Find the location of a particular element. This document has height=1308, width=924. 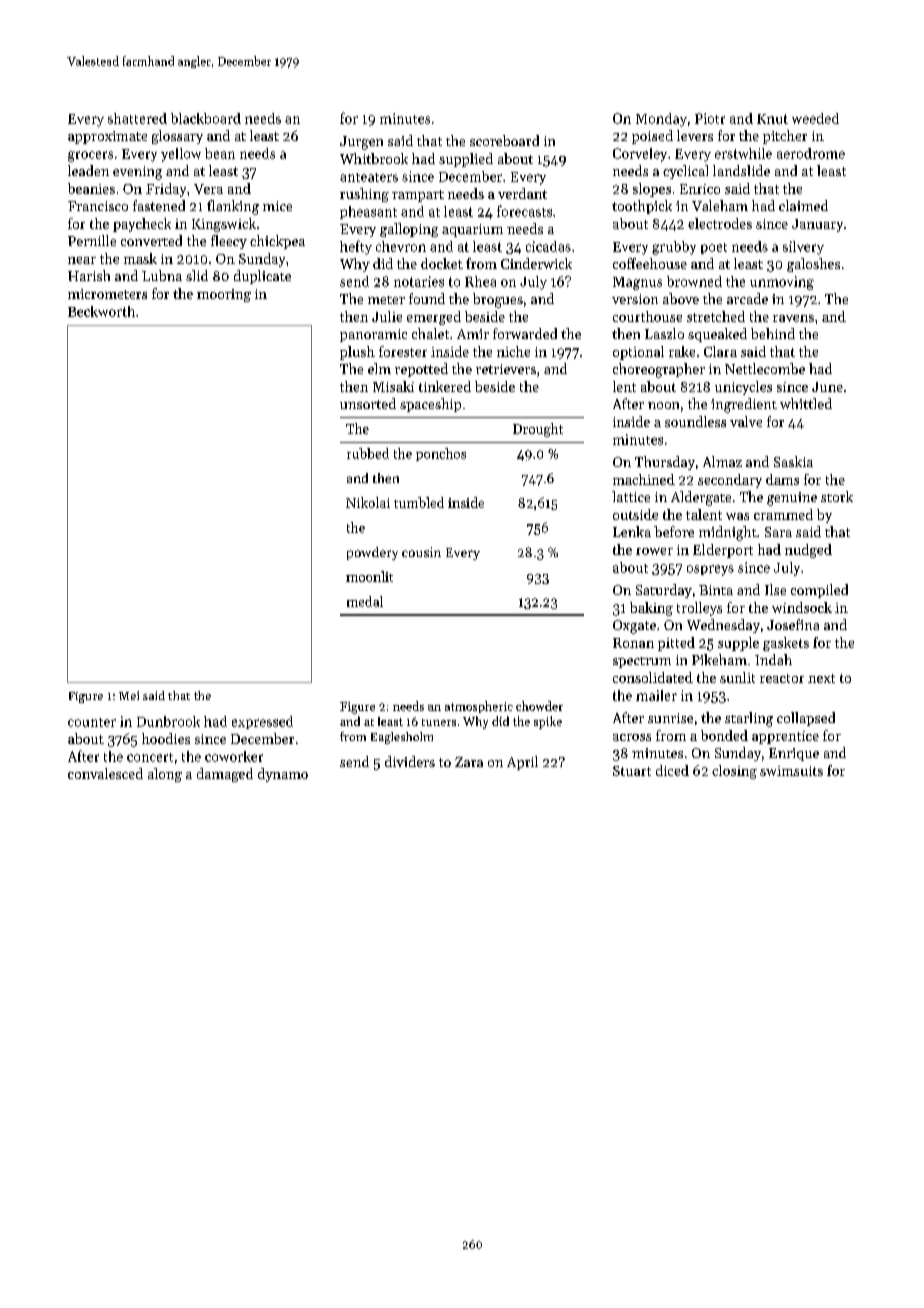

January is located at coordinates (817, 225).
